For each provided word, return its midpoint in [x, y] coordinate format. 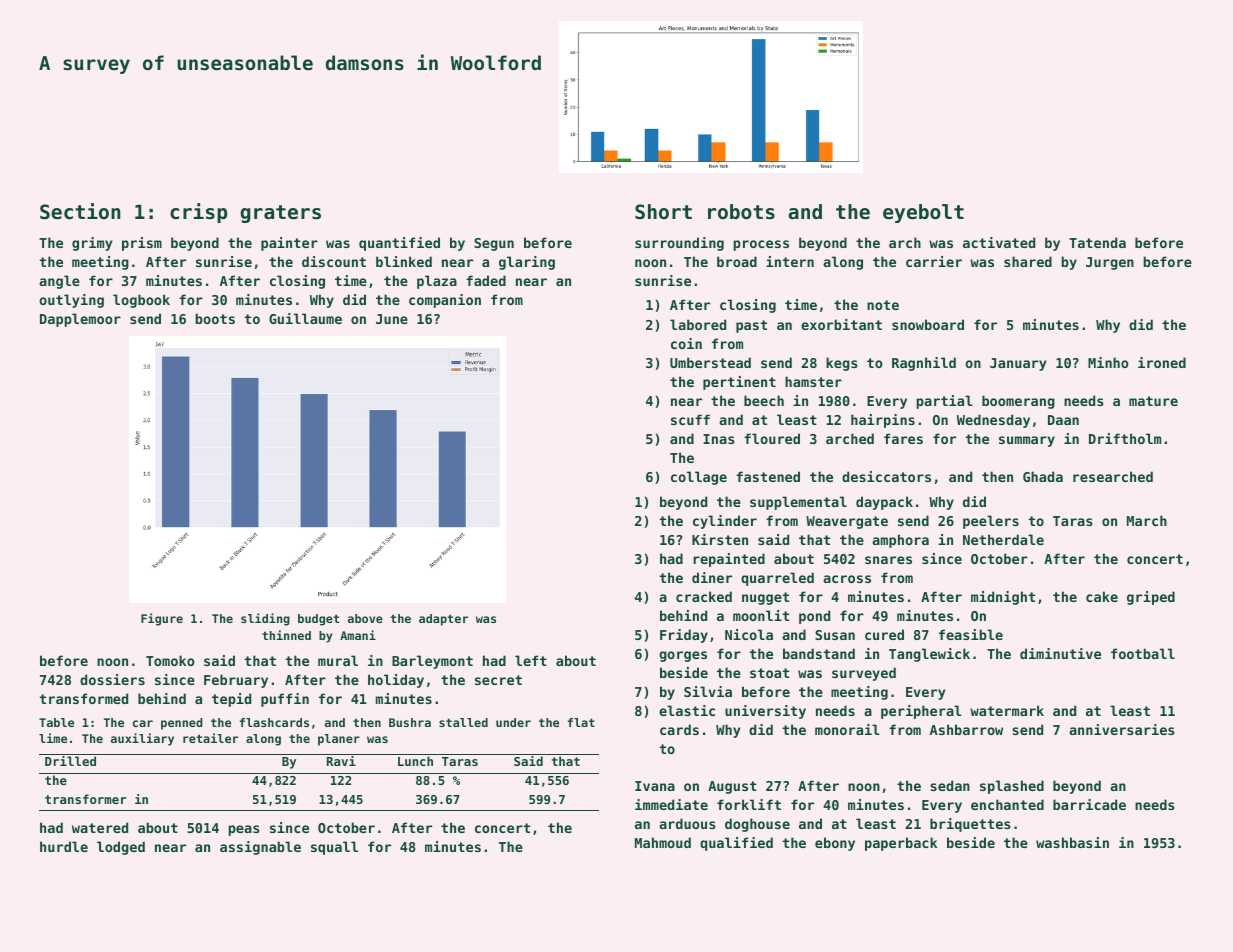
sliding [265, 619]
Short [663, 211]
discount [334, 261]
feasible [971, 634]
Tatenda [1097, 242]
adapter [443, 620]
